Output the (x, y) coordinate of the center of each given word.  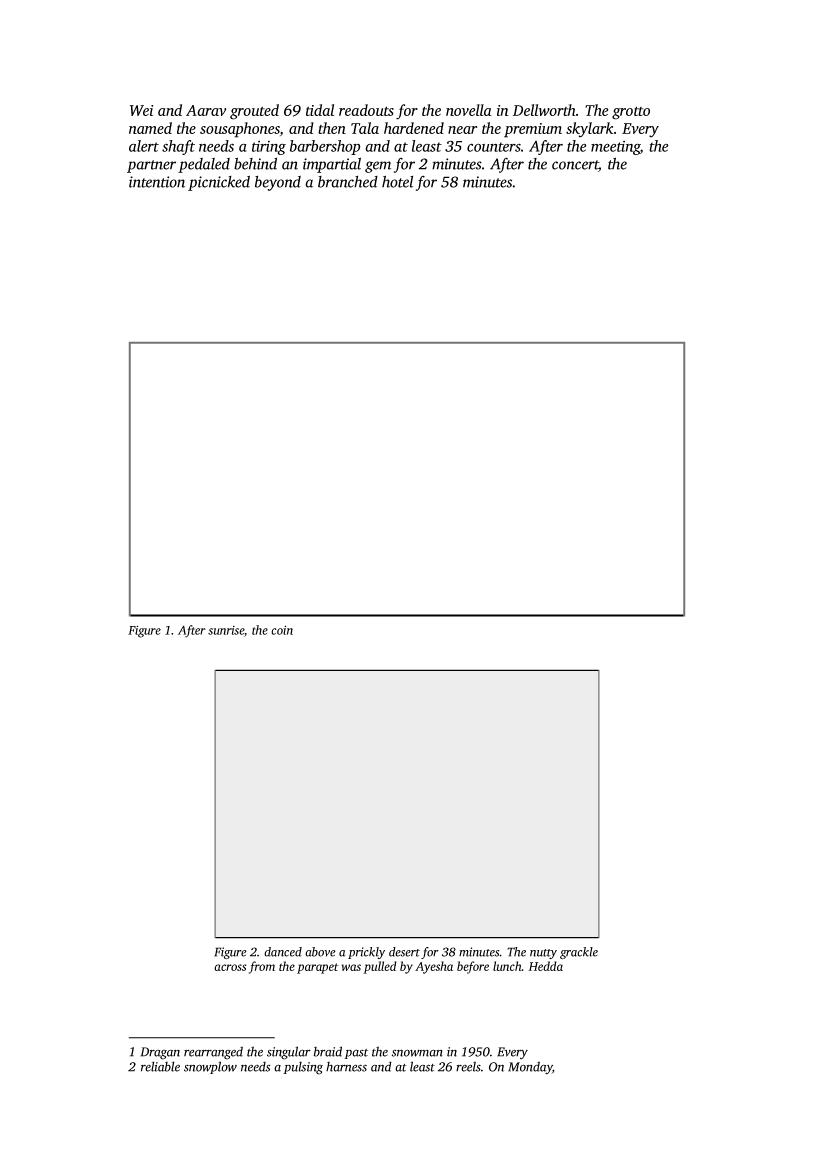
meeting (615, 148)
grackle (579, 953)
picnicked (219, 183)
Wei (141, 110)
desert (404, 952)
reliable (160, 1066)
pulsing (303, 1068)
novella (469, 110)
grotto (631, 113)
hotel (397, 181)
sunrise (226, 630)
